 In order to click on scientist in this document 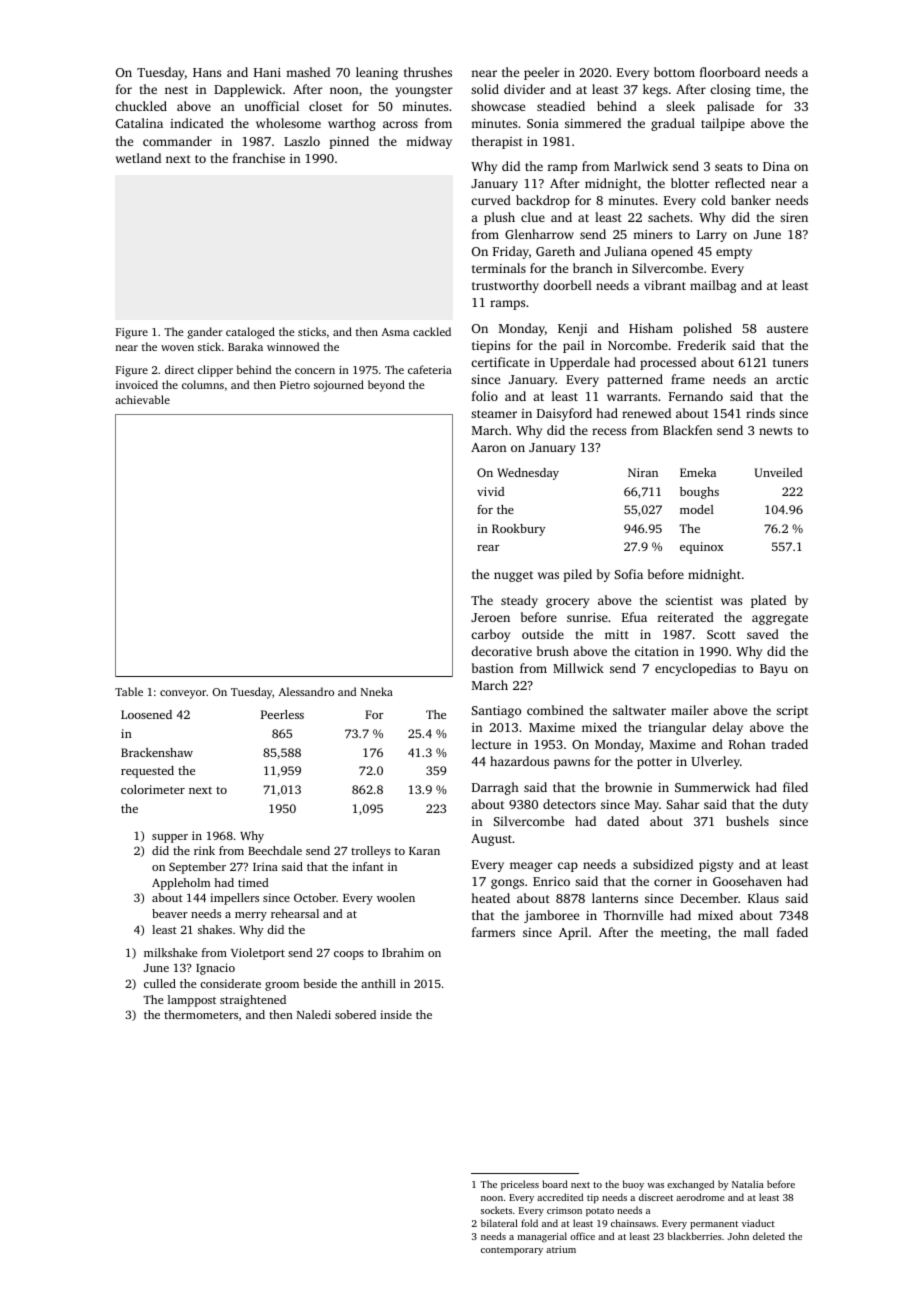, I will do `click(689, 600)`.
